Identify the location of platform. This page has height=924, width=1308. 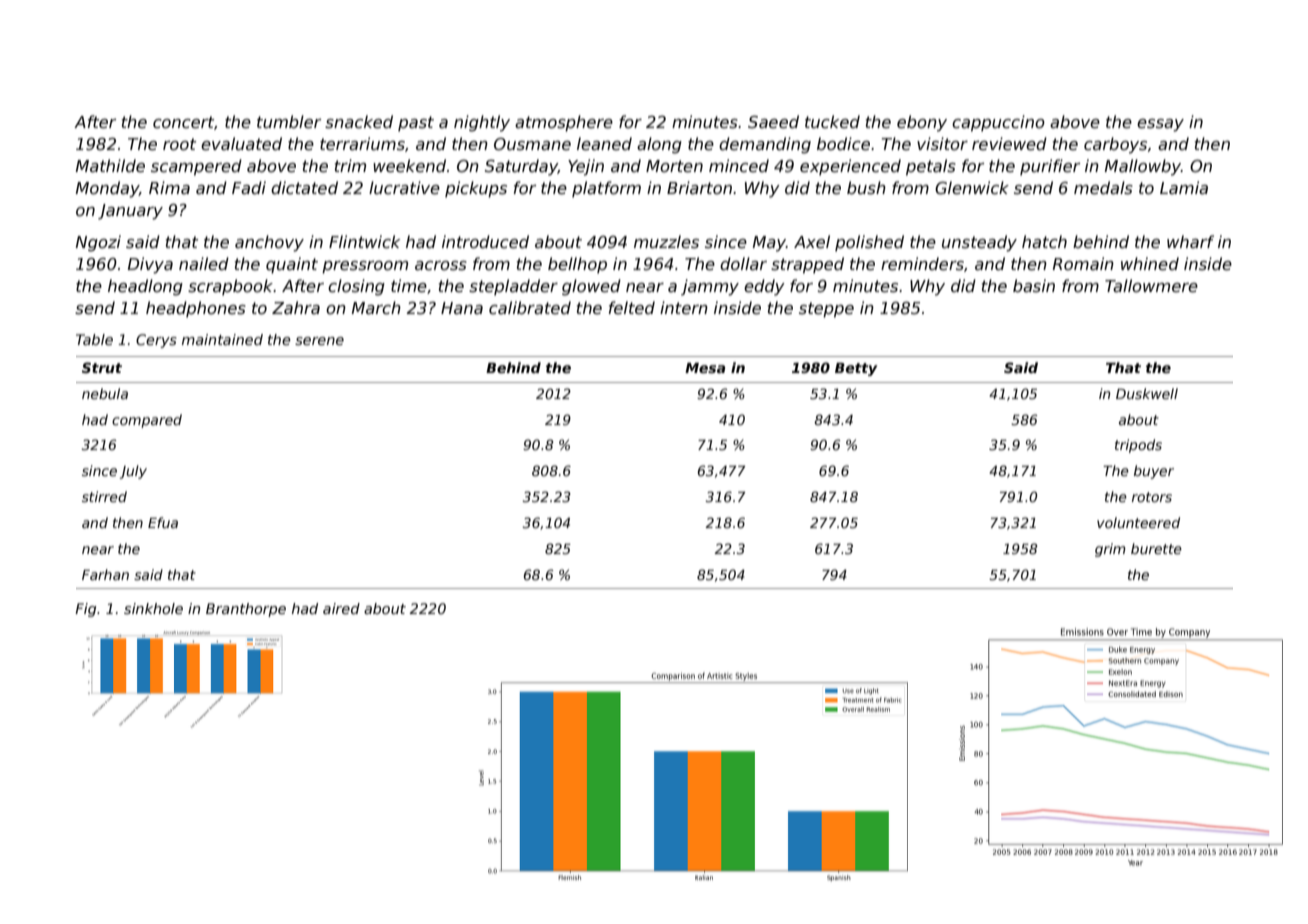
(606, 189).
